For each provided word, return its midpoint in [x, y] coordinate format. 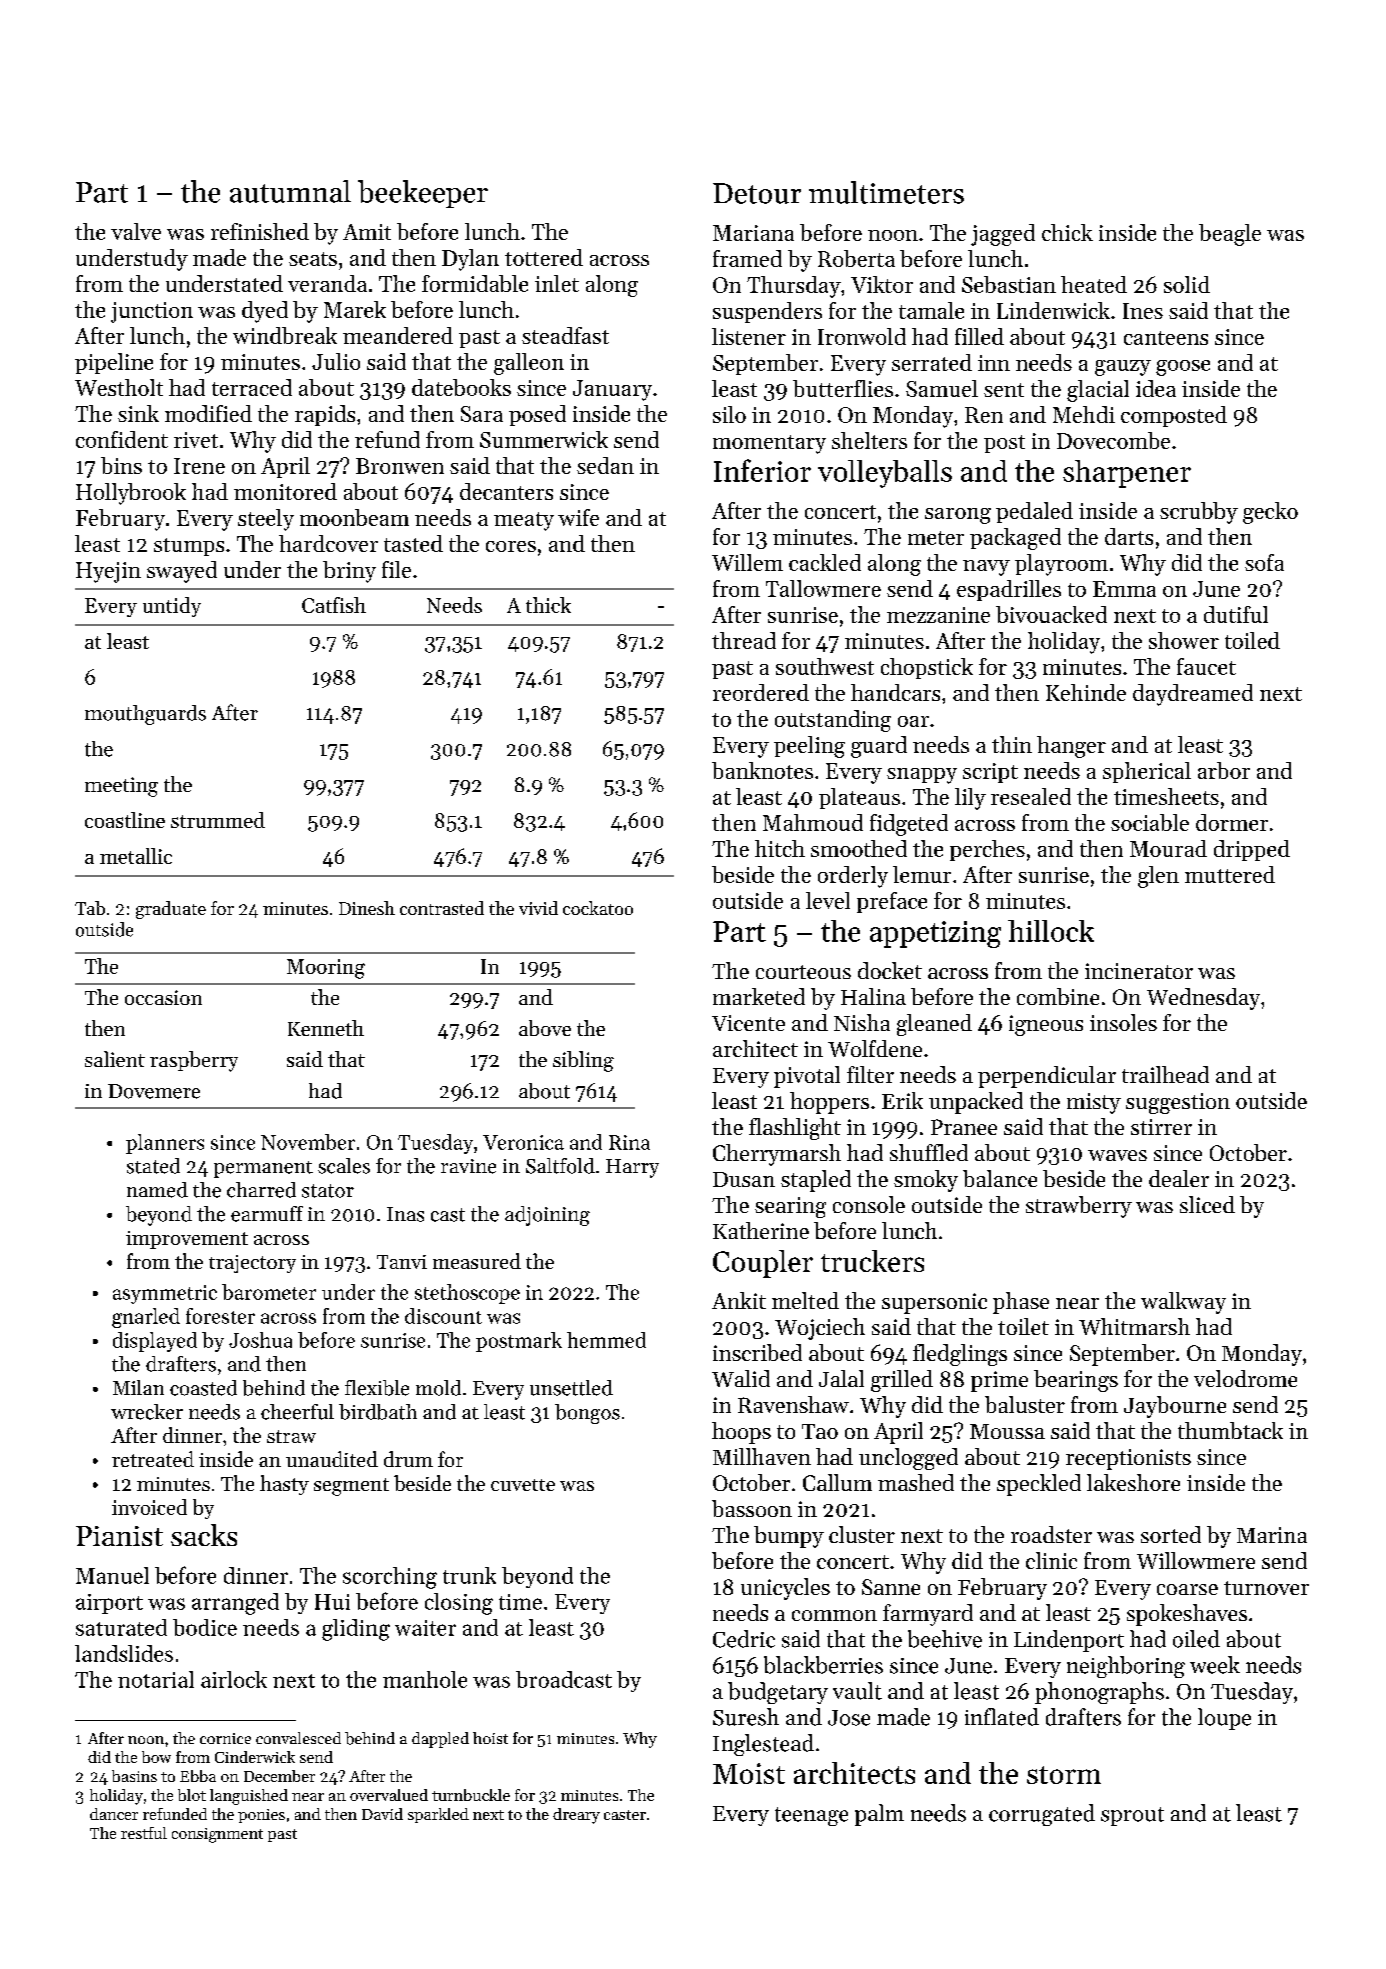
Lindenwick [1053, 310]
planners [165, 1144]
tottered [544, 257]
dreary [576, 1816]
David [382, 1814]
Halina [873, 996]
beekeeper [423, 194]
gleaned [934, 1025]
